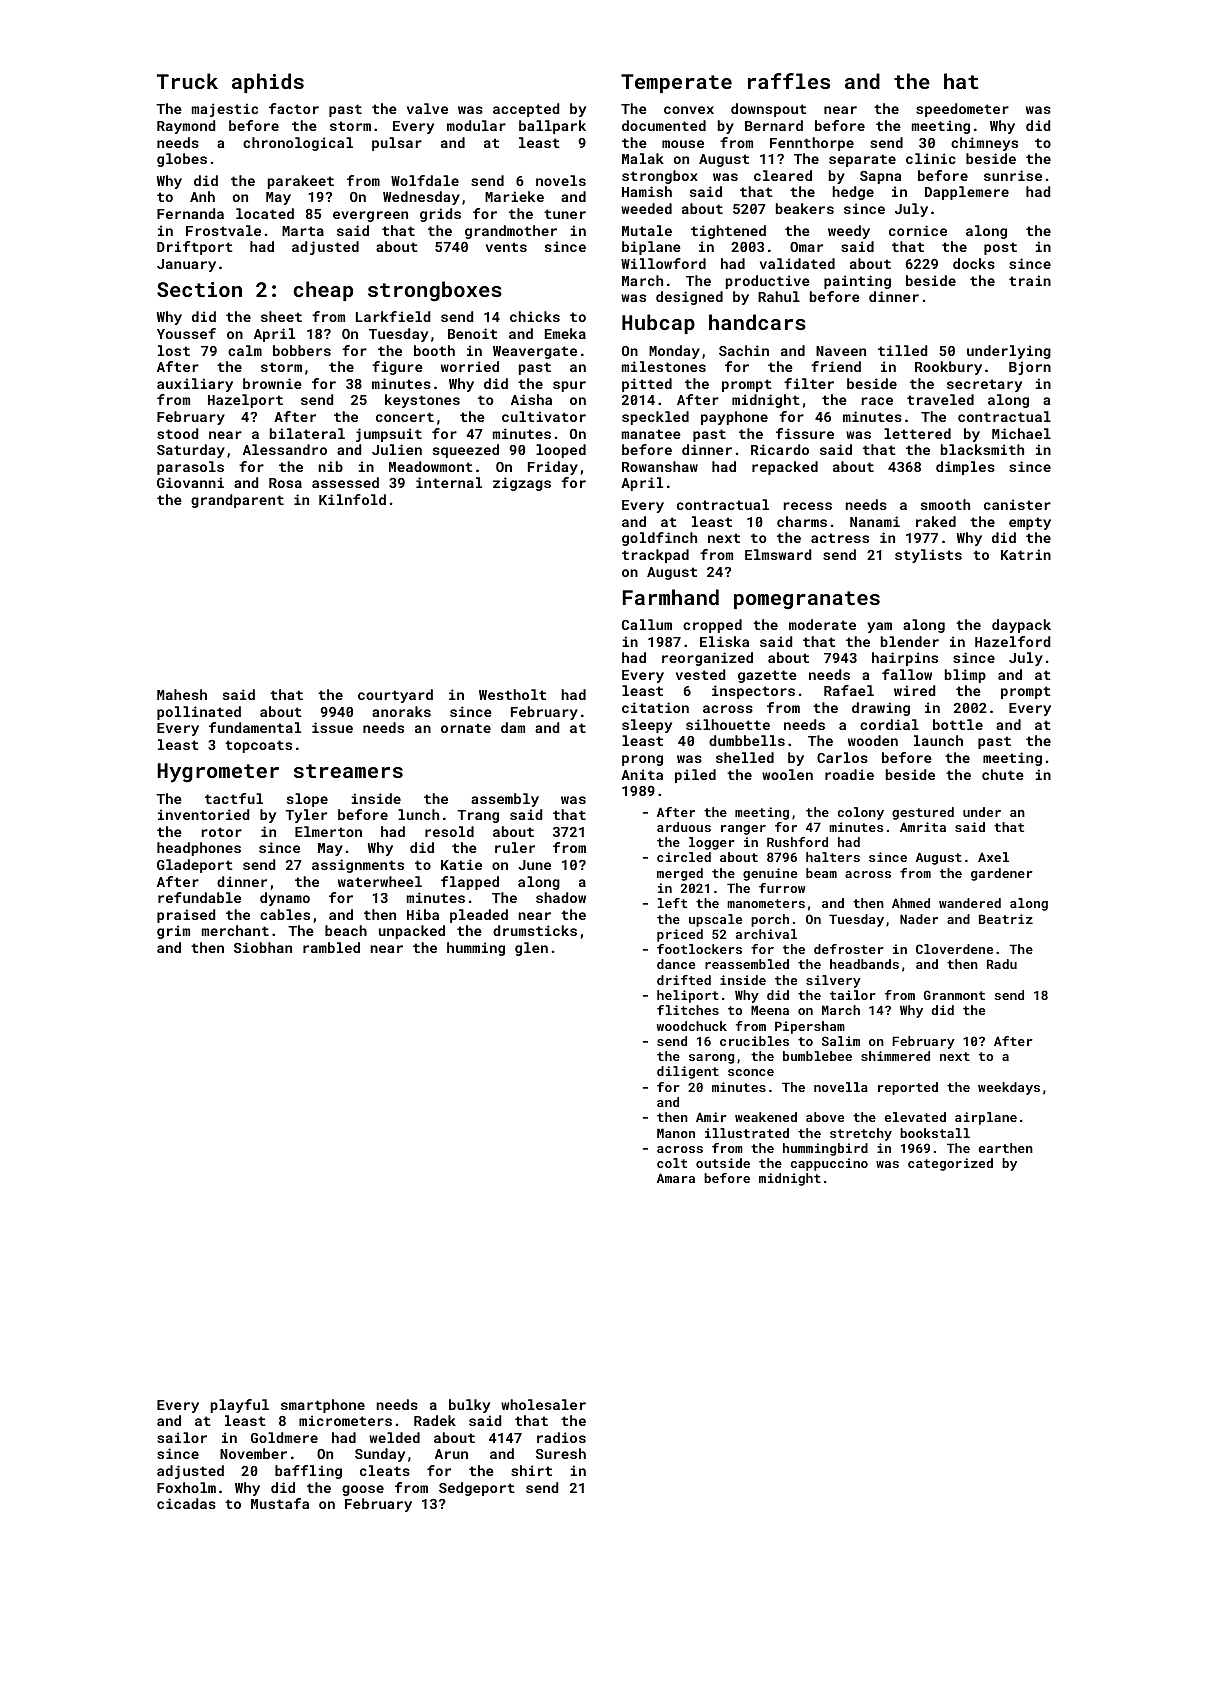 This screenshot has width=1208, height=1708. I want to click on dimples, so click(965, 468).
